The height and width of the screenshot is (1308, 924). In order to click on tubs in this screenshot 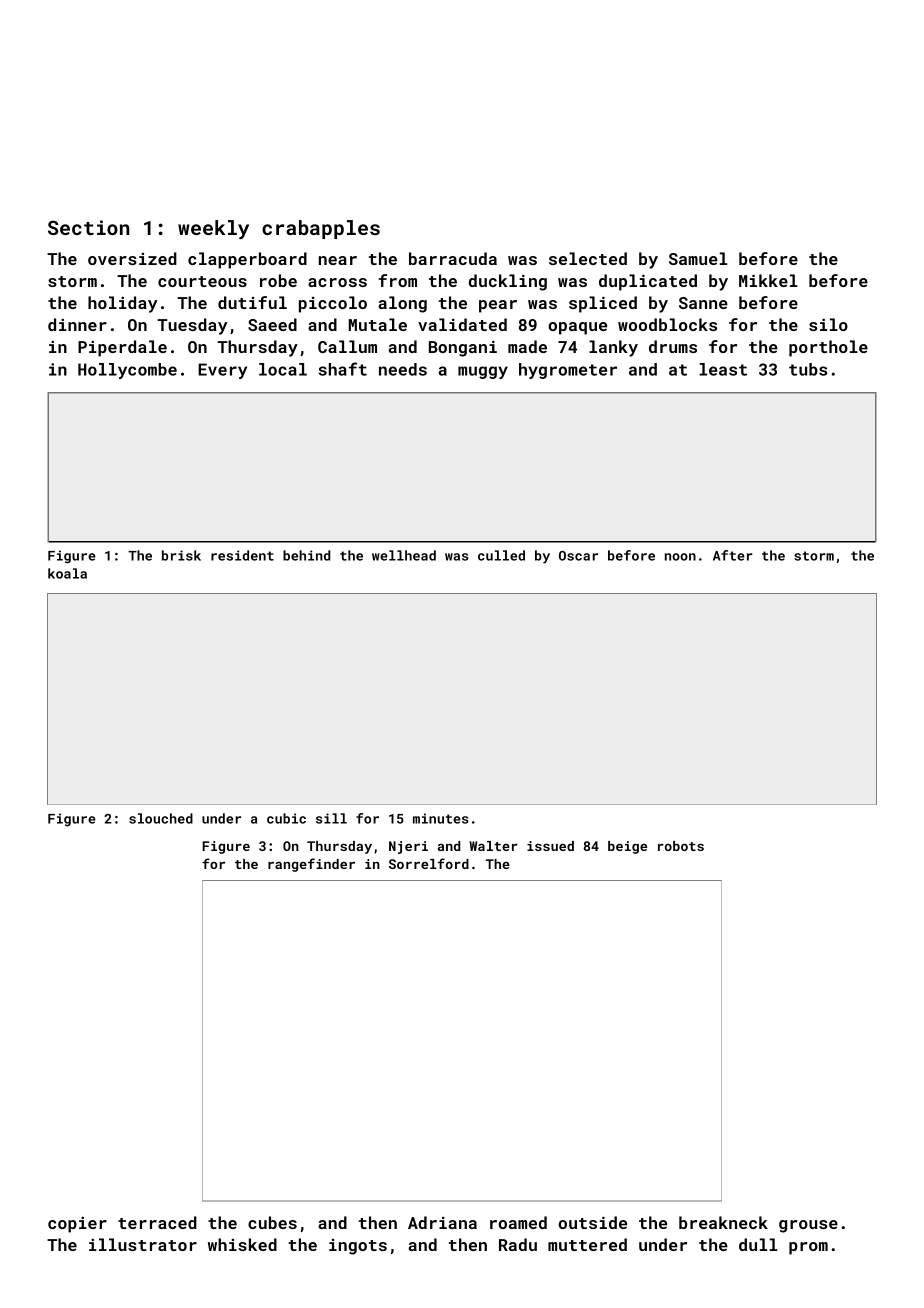, I will do `click(808, 369)`.
